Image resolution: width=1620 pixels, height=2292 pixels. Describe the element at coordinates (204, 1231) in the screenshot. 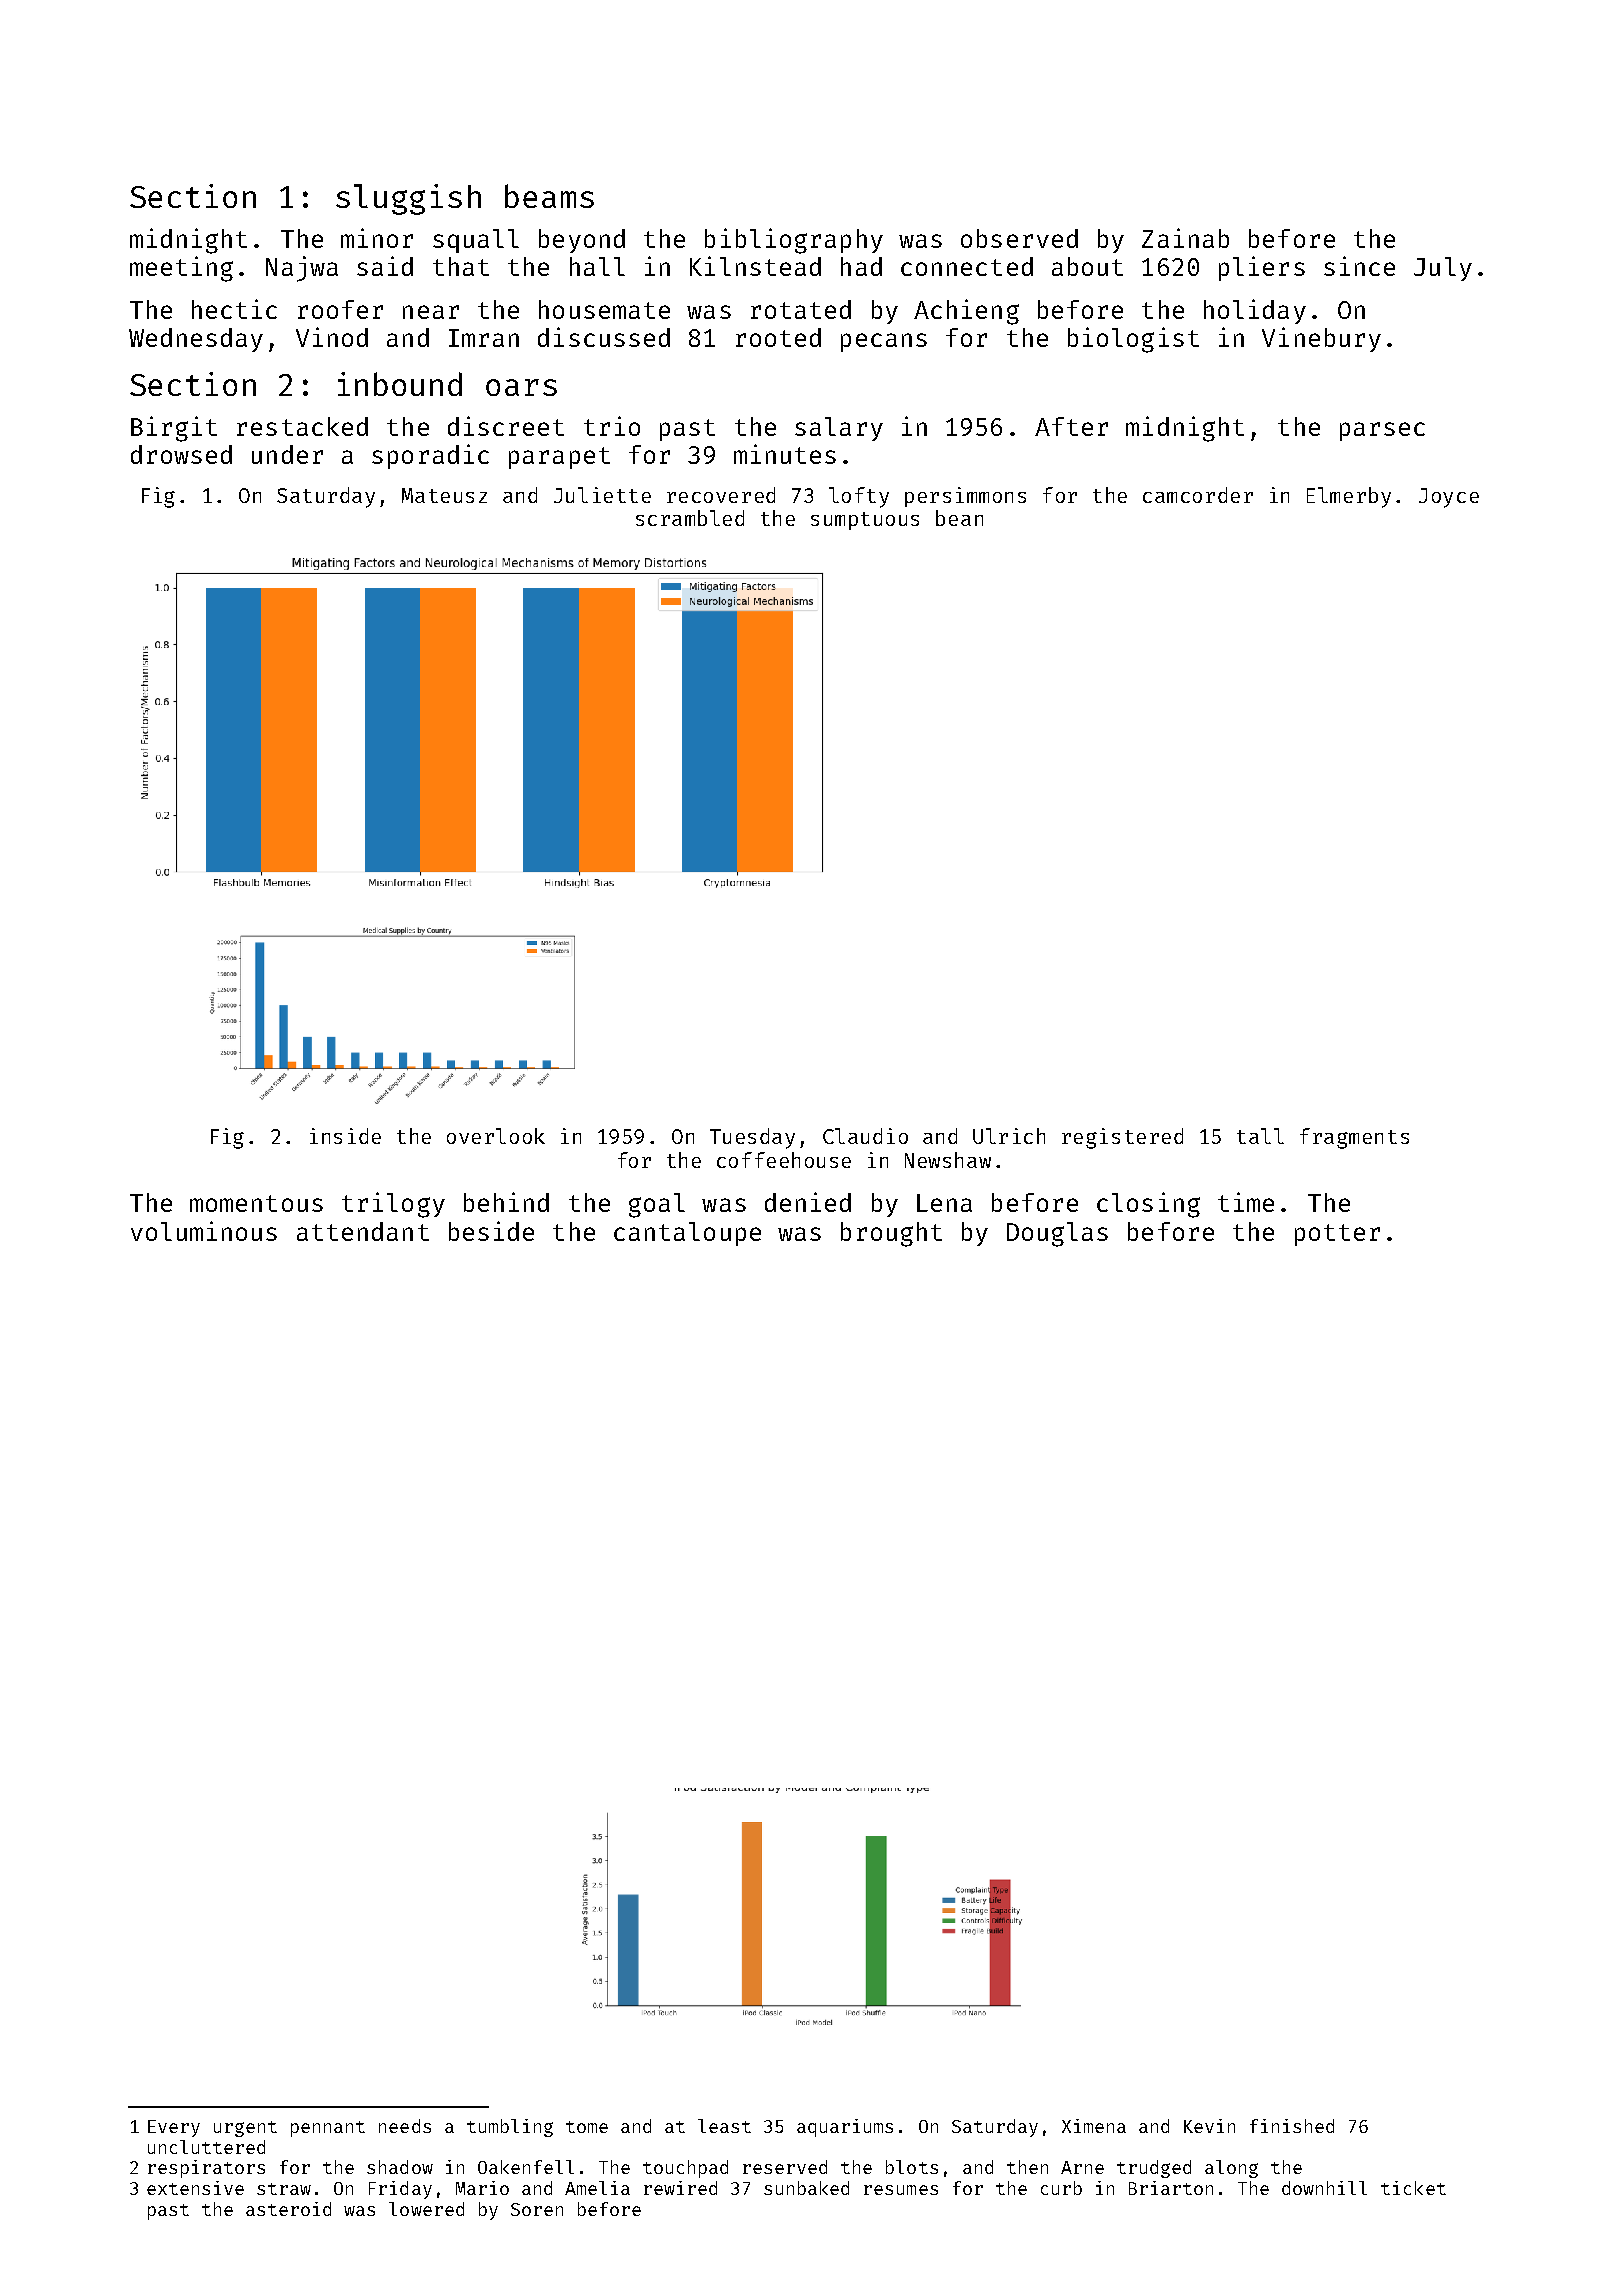

I see `voluminous` at that location.
